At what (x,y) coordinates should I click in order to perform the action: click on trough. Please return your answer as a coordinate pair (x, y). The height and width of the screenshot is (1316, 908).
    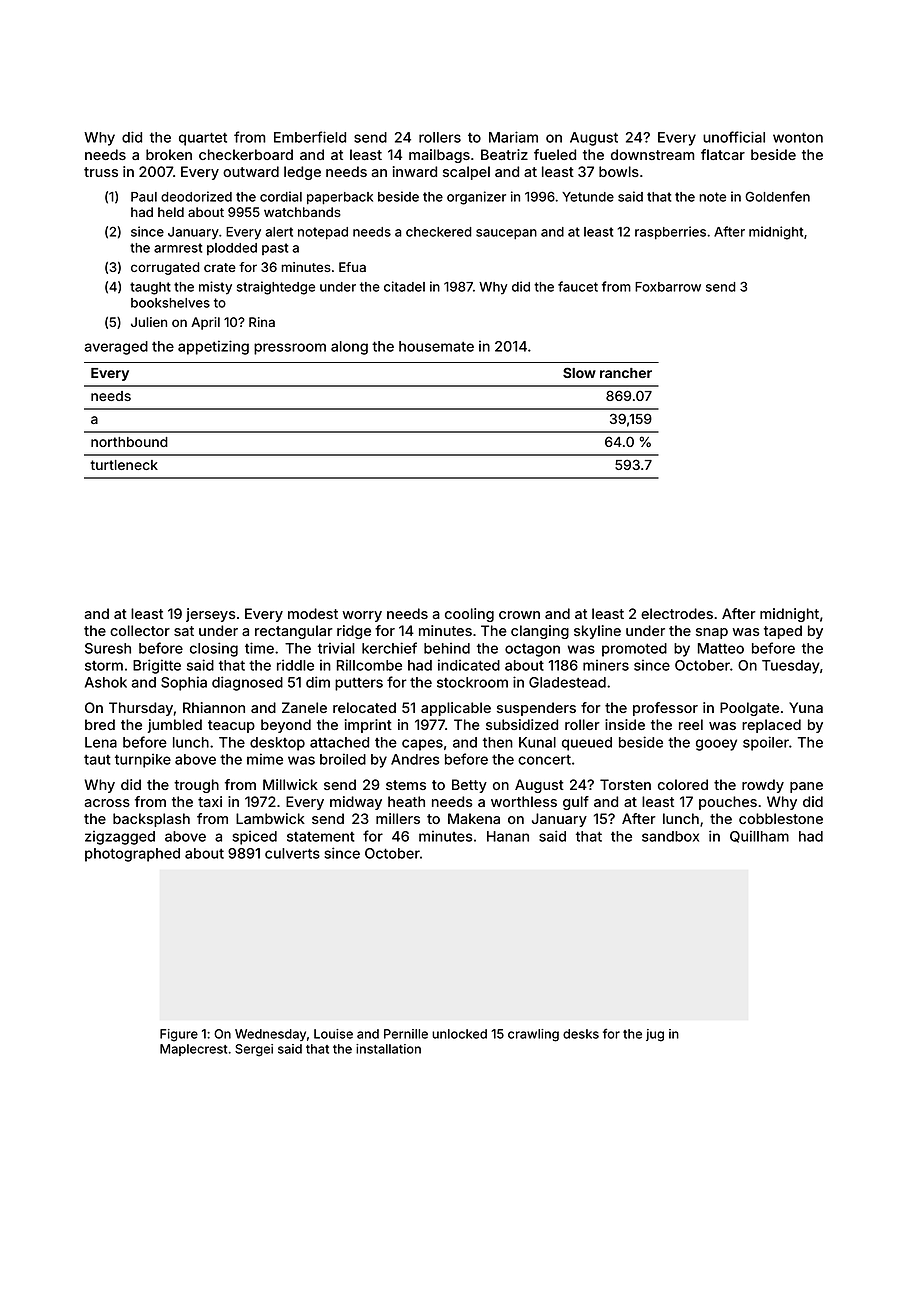
    Looking at the image, I should click on (196, 786).
